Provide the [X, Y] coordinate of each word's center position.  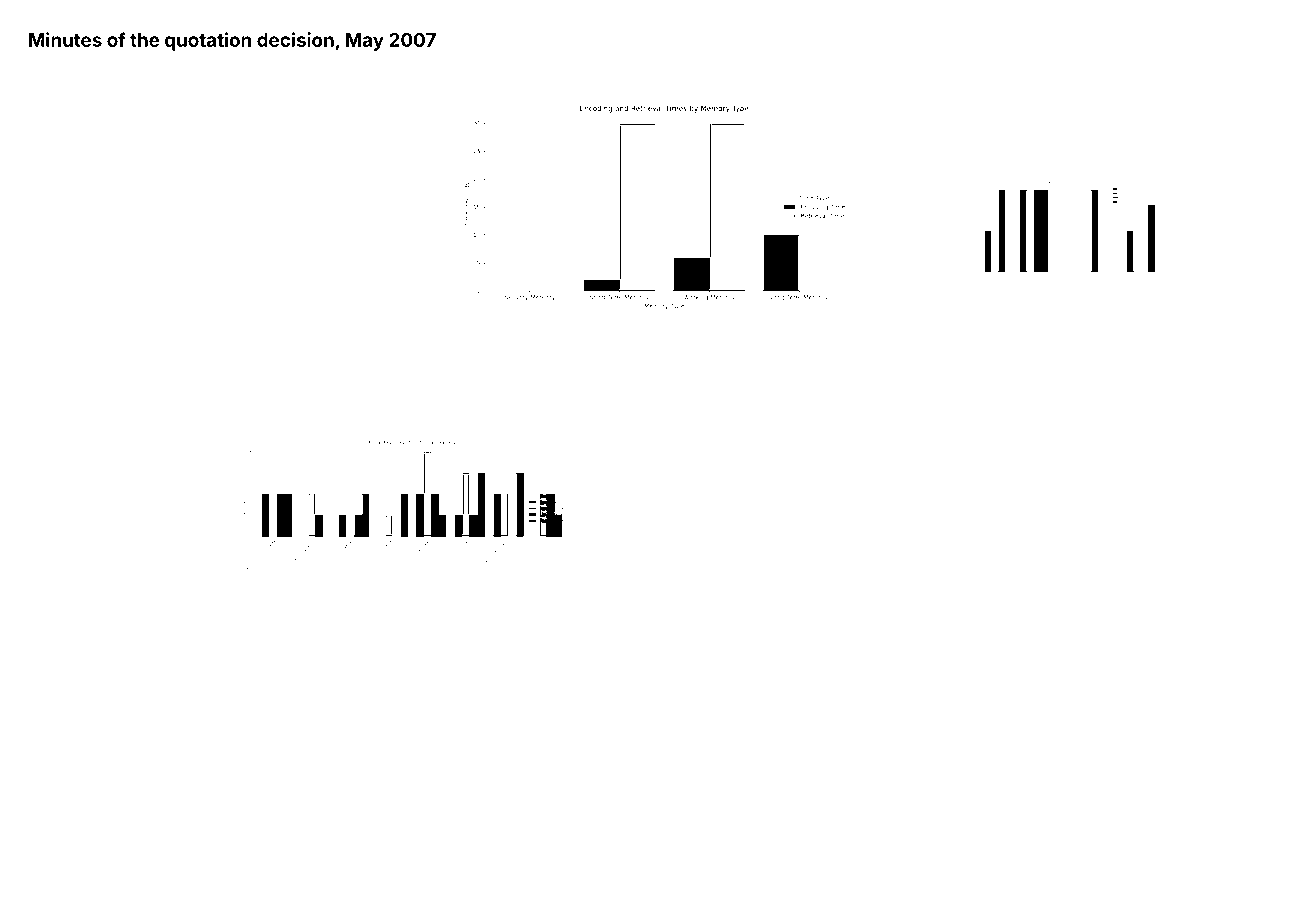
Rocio [1173, 75]
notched [1034, 290]
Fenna [922, 109]
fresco [149, 108]
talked [69, 196]
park [886, 309]
